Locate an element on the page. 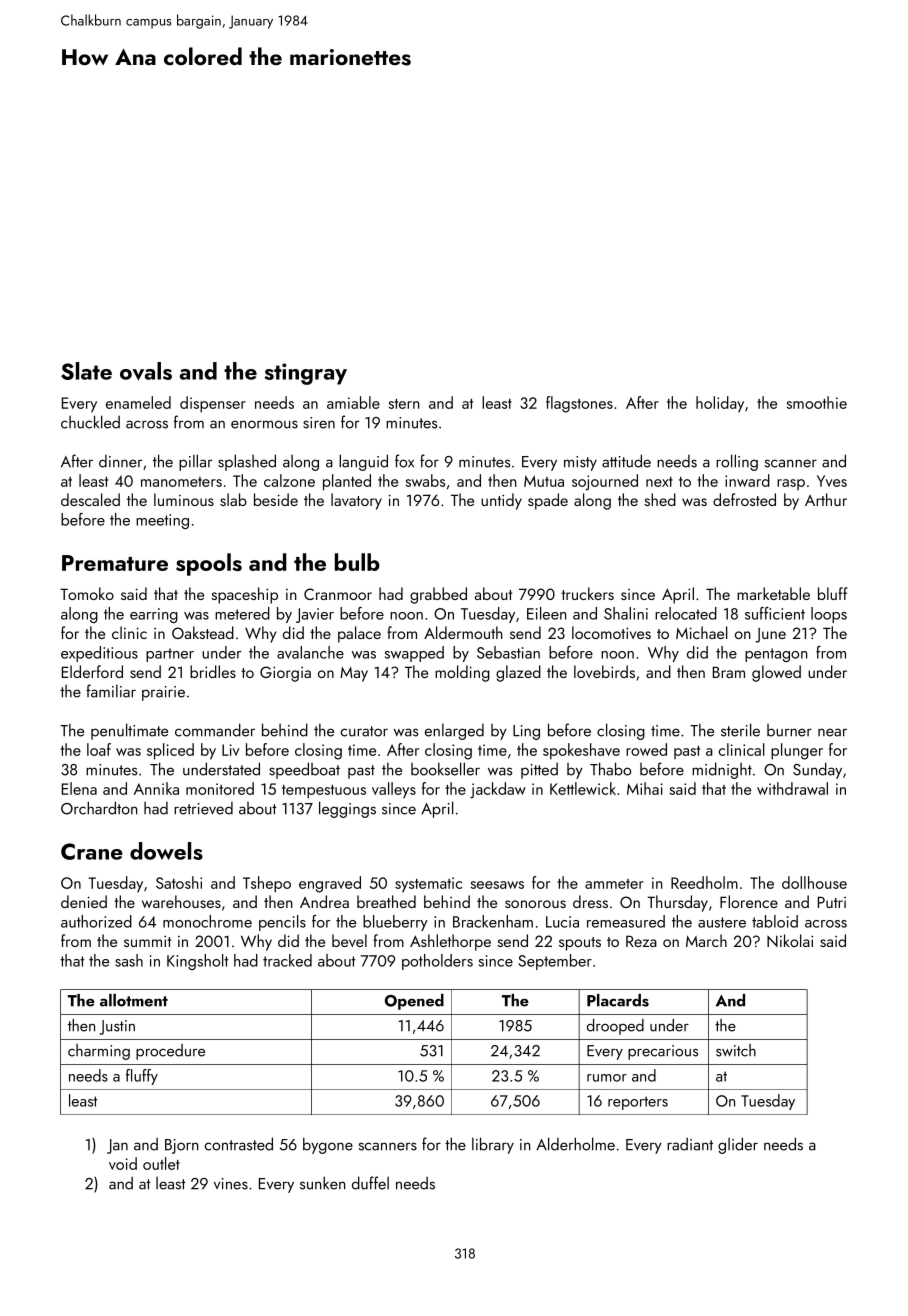 The height and width of the page is (1316, 908). pencils is located at coordinates (282, 923).
